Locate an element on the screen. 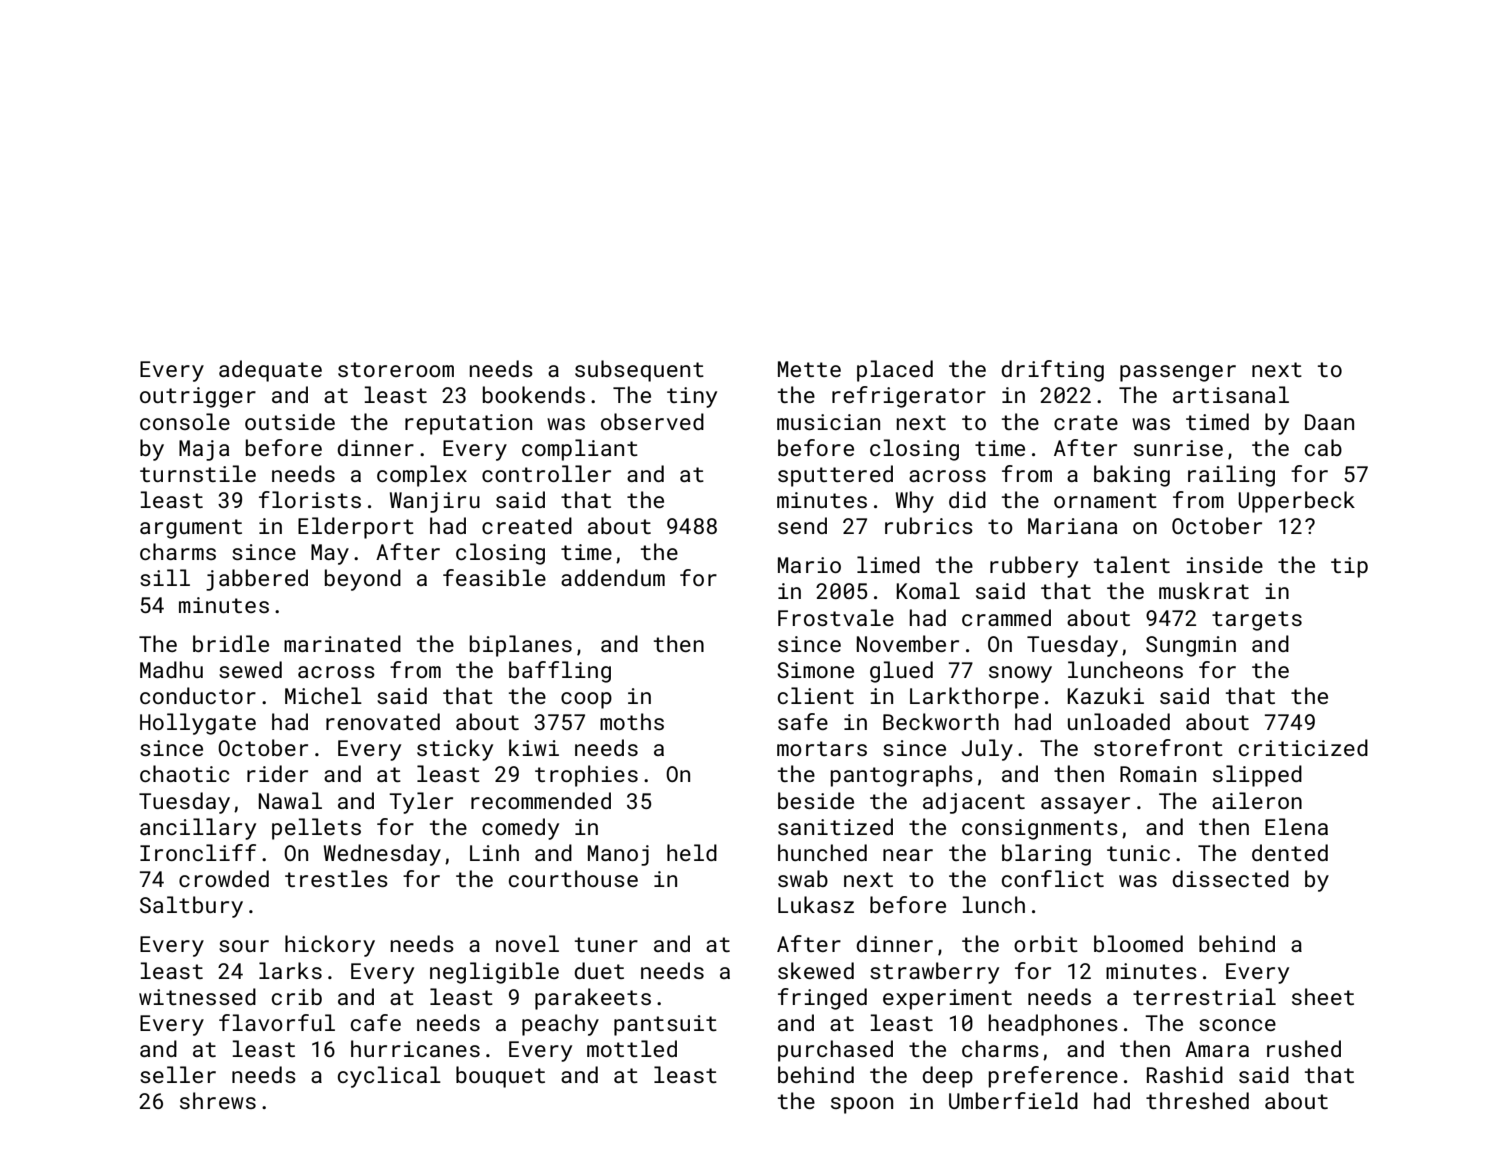 This screenshot has width=1512, height=1169. courthouse is located at coordinates (573, 878).
